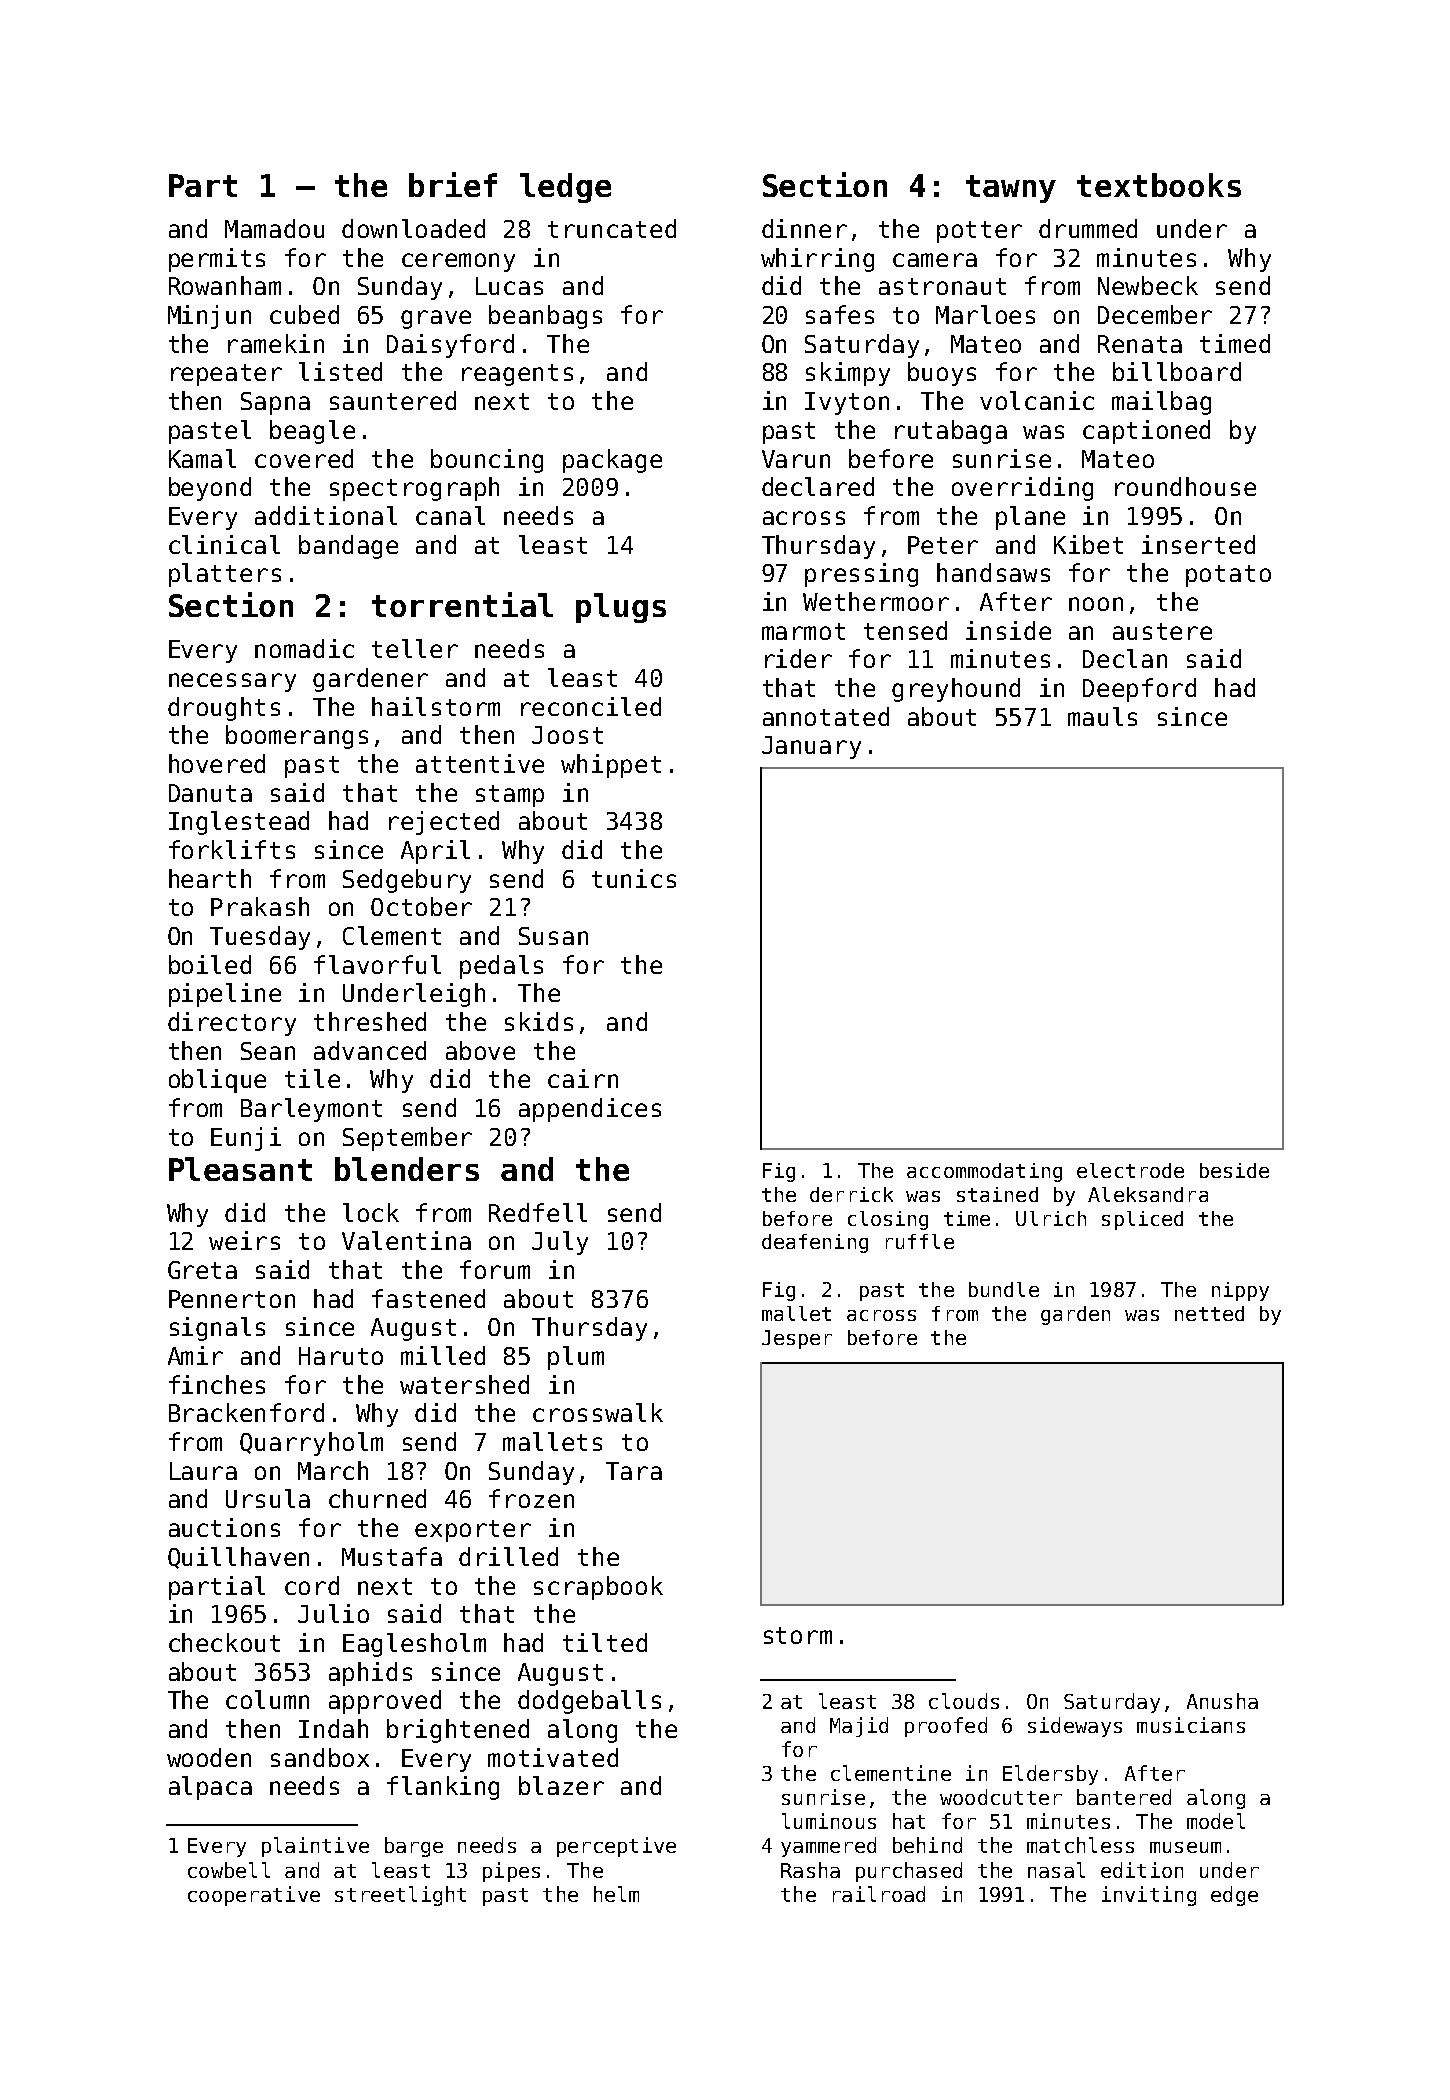 Image resolution: width=1450 pixels, height=2100 pixels. What do you see at coordinates (1102, 716) in the page?
I see `mauls` at bounding box center [1102, 716].
